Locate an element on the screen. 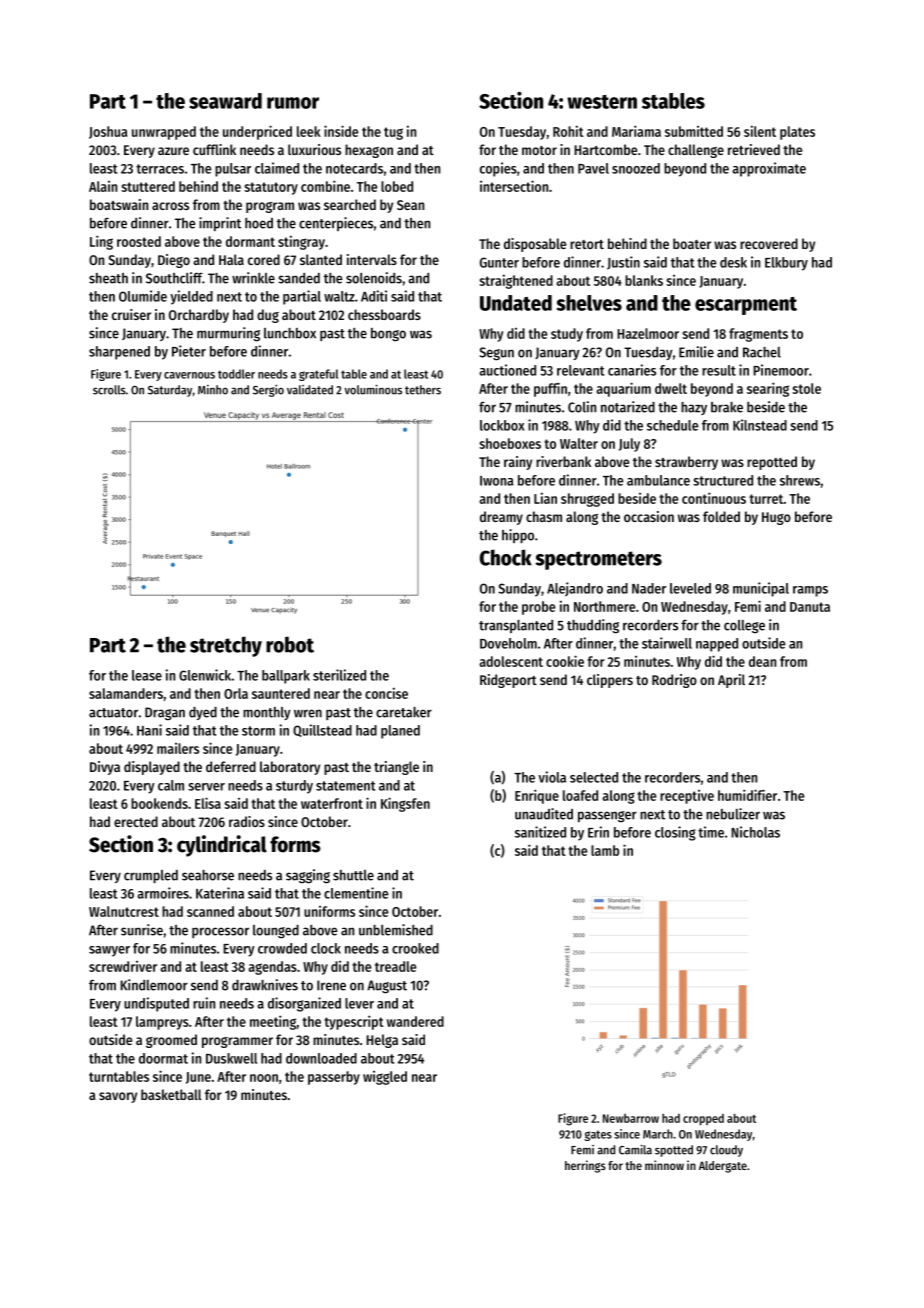 Image resolution: width=924 pixels, height=1308 pixels. lease is located at coordinates (147, 675).
